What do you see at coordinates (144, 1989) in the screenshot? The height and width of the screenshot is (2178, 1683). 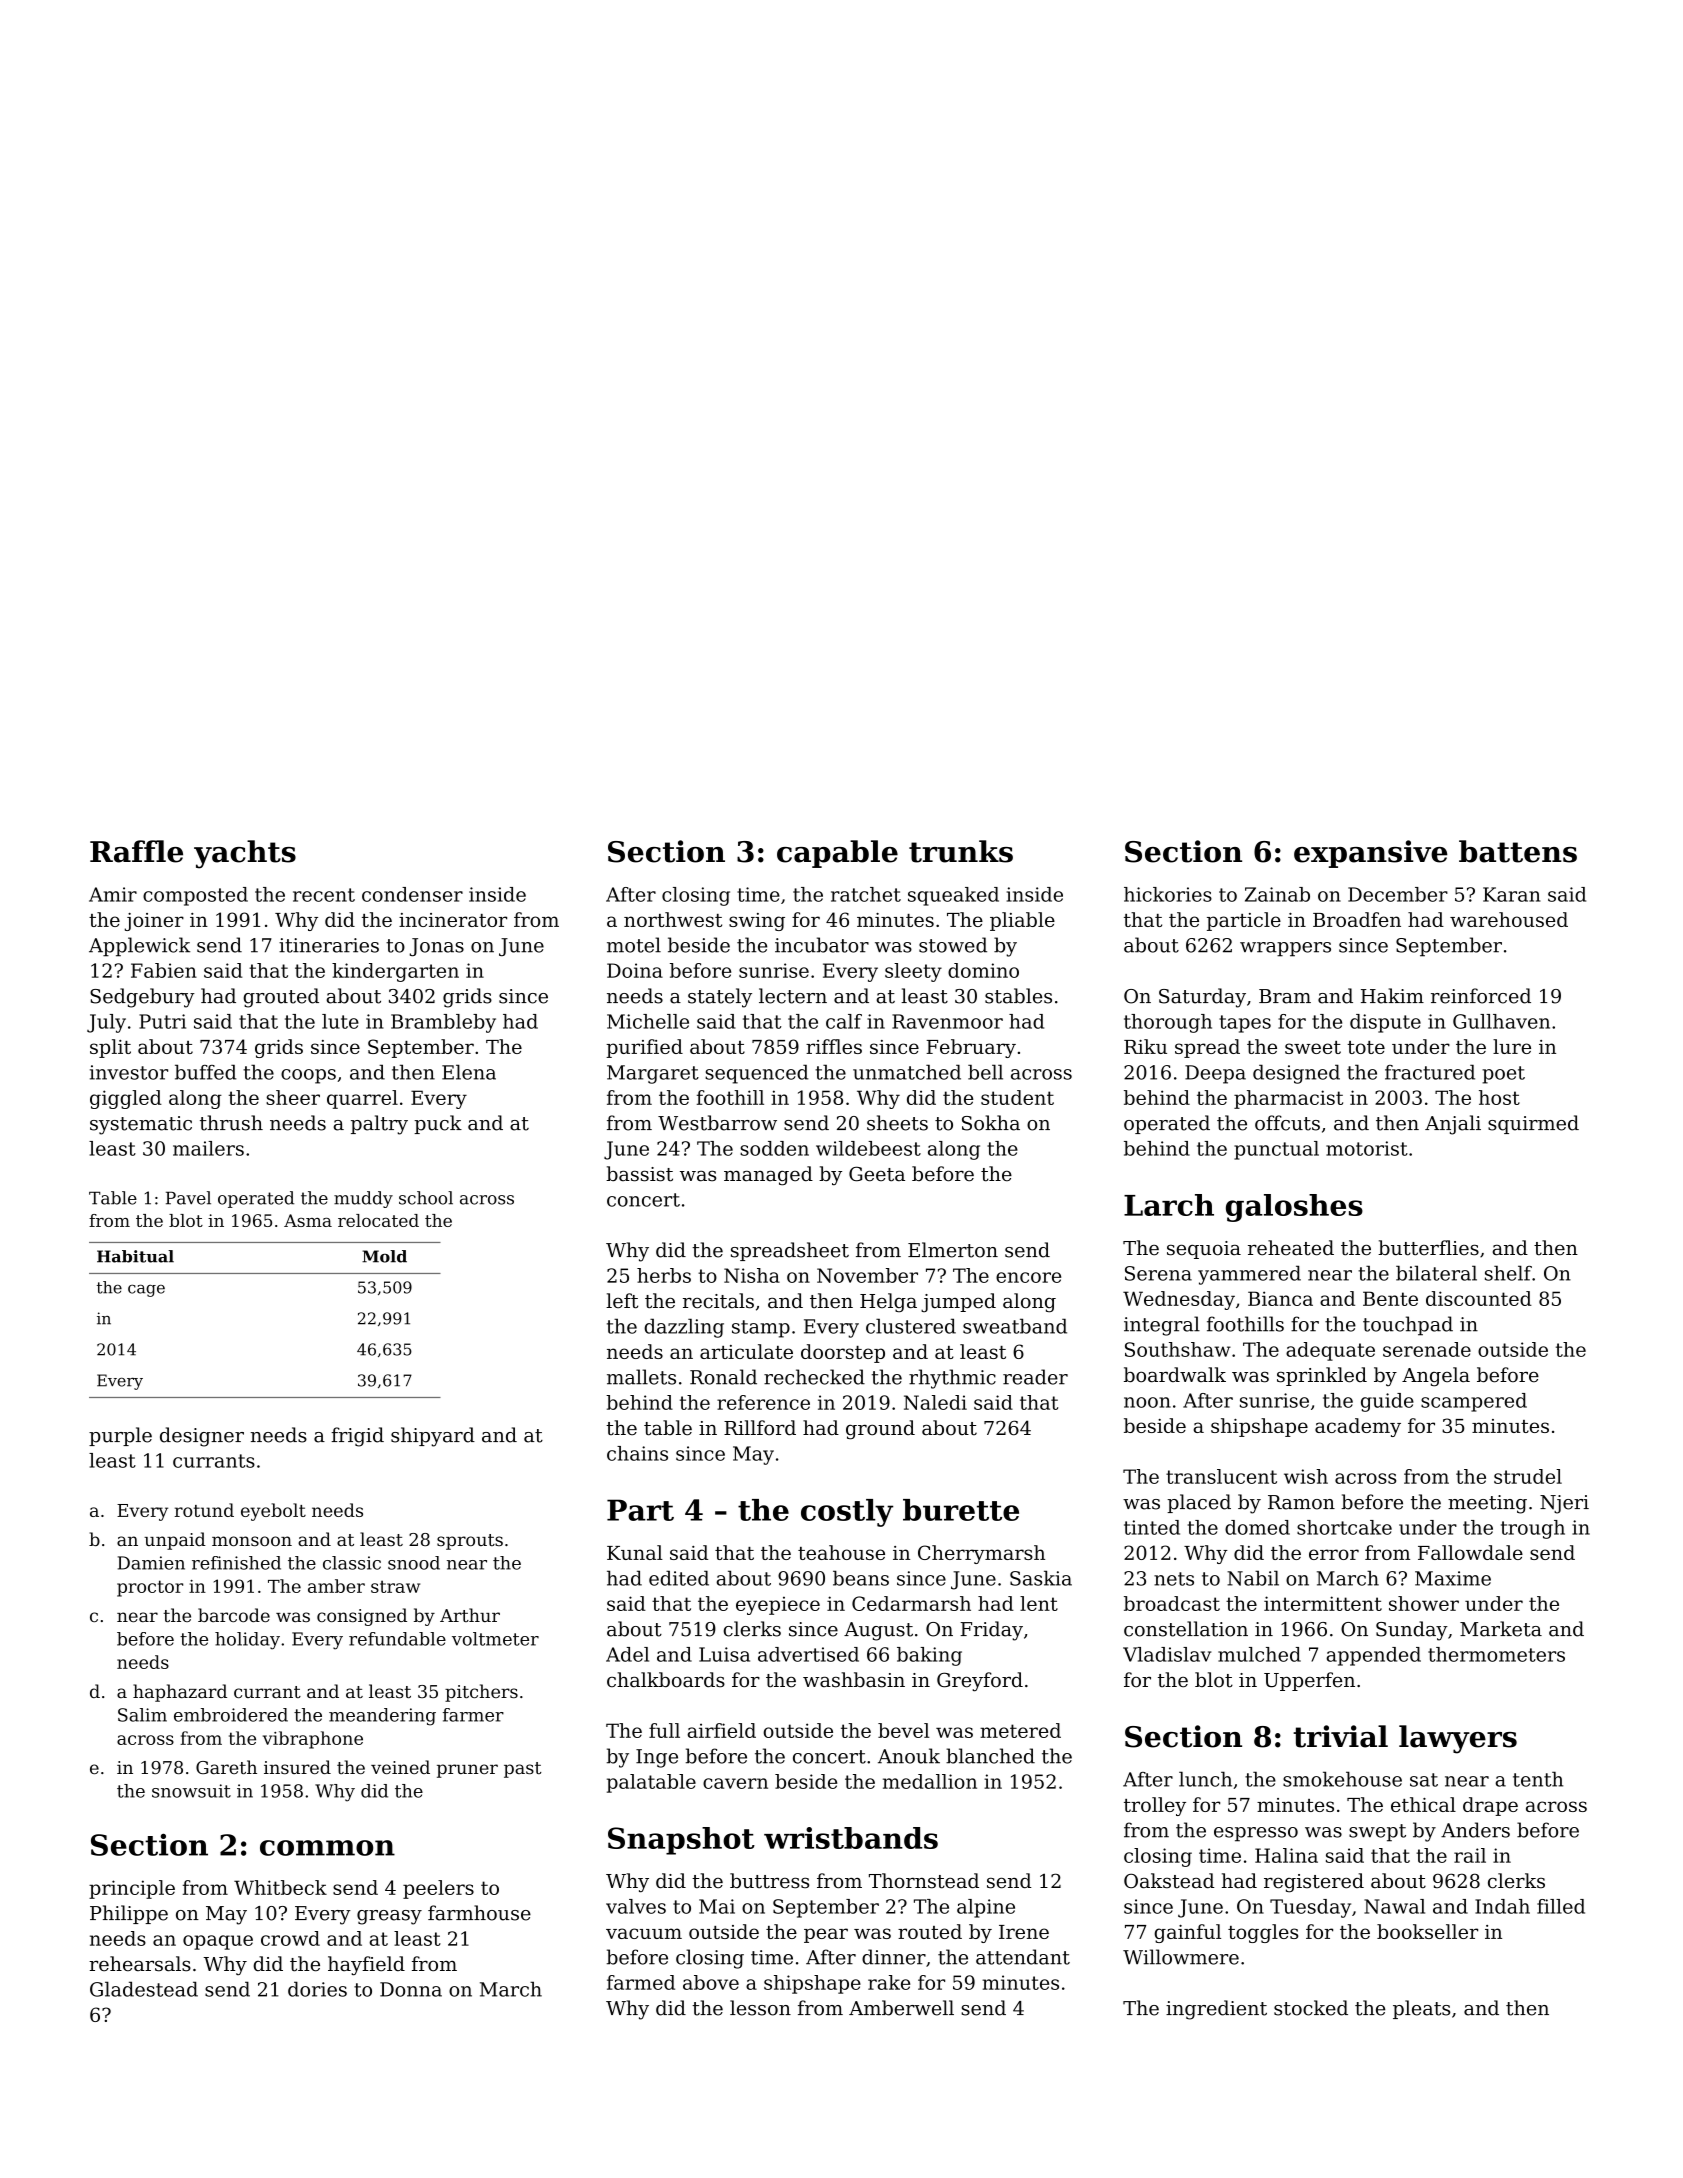 I see `Gladestead` at bounding box center [144, 1989].
